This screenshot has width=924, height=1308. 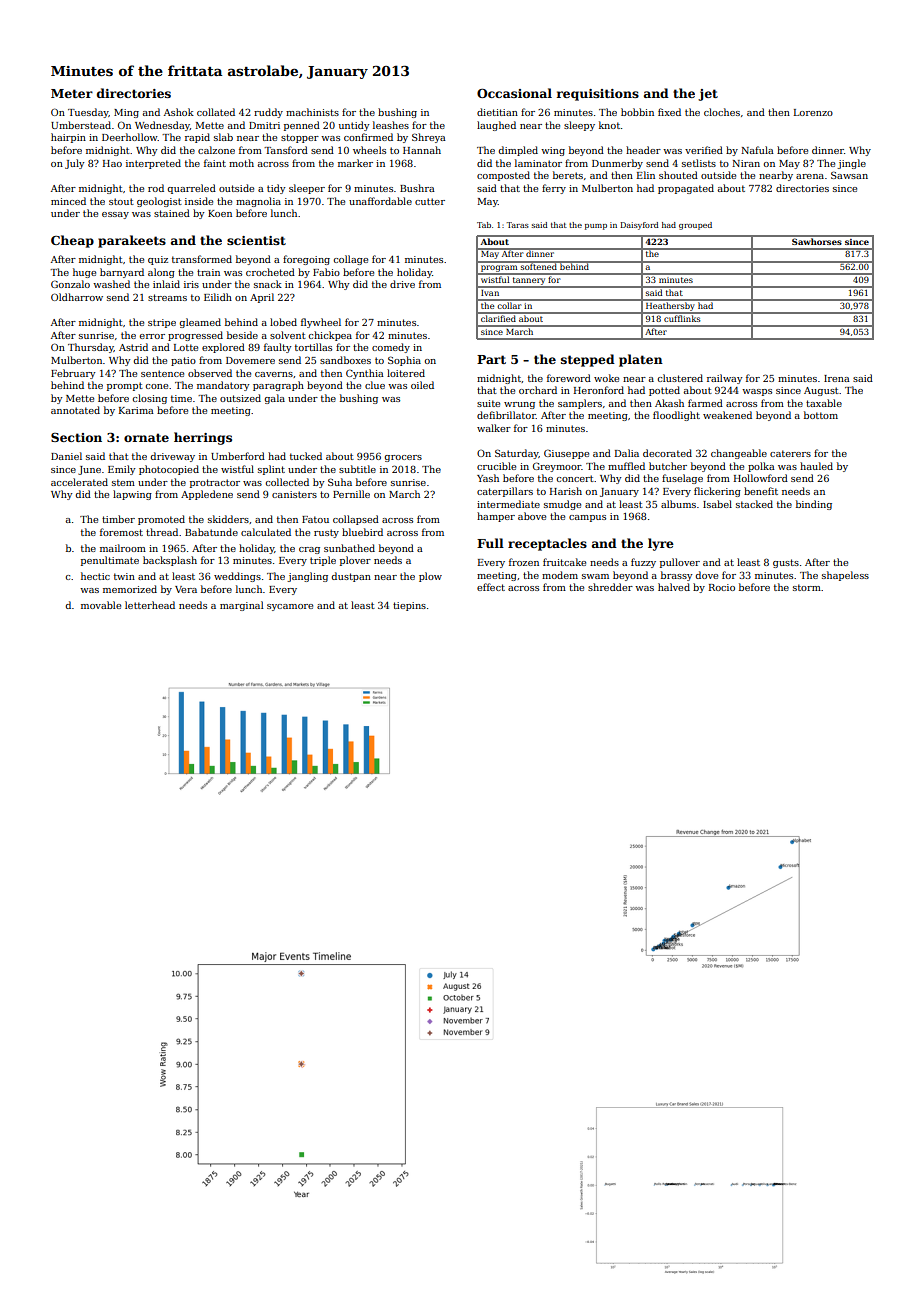 I want to click on hectic, so click(x=95, y=576).
